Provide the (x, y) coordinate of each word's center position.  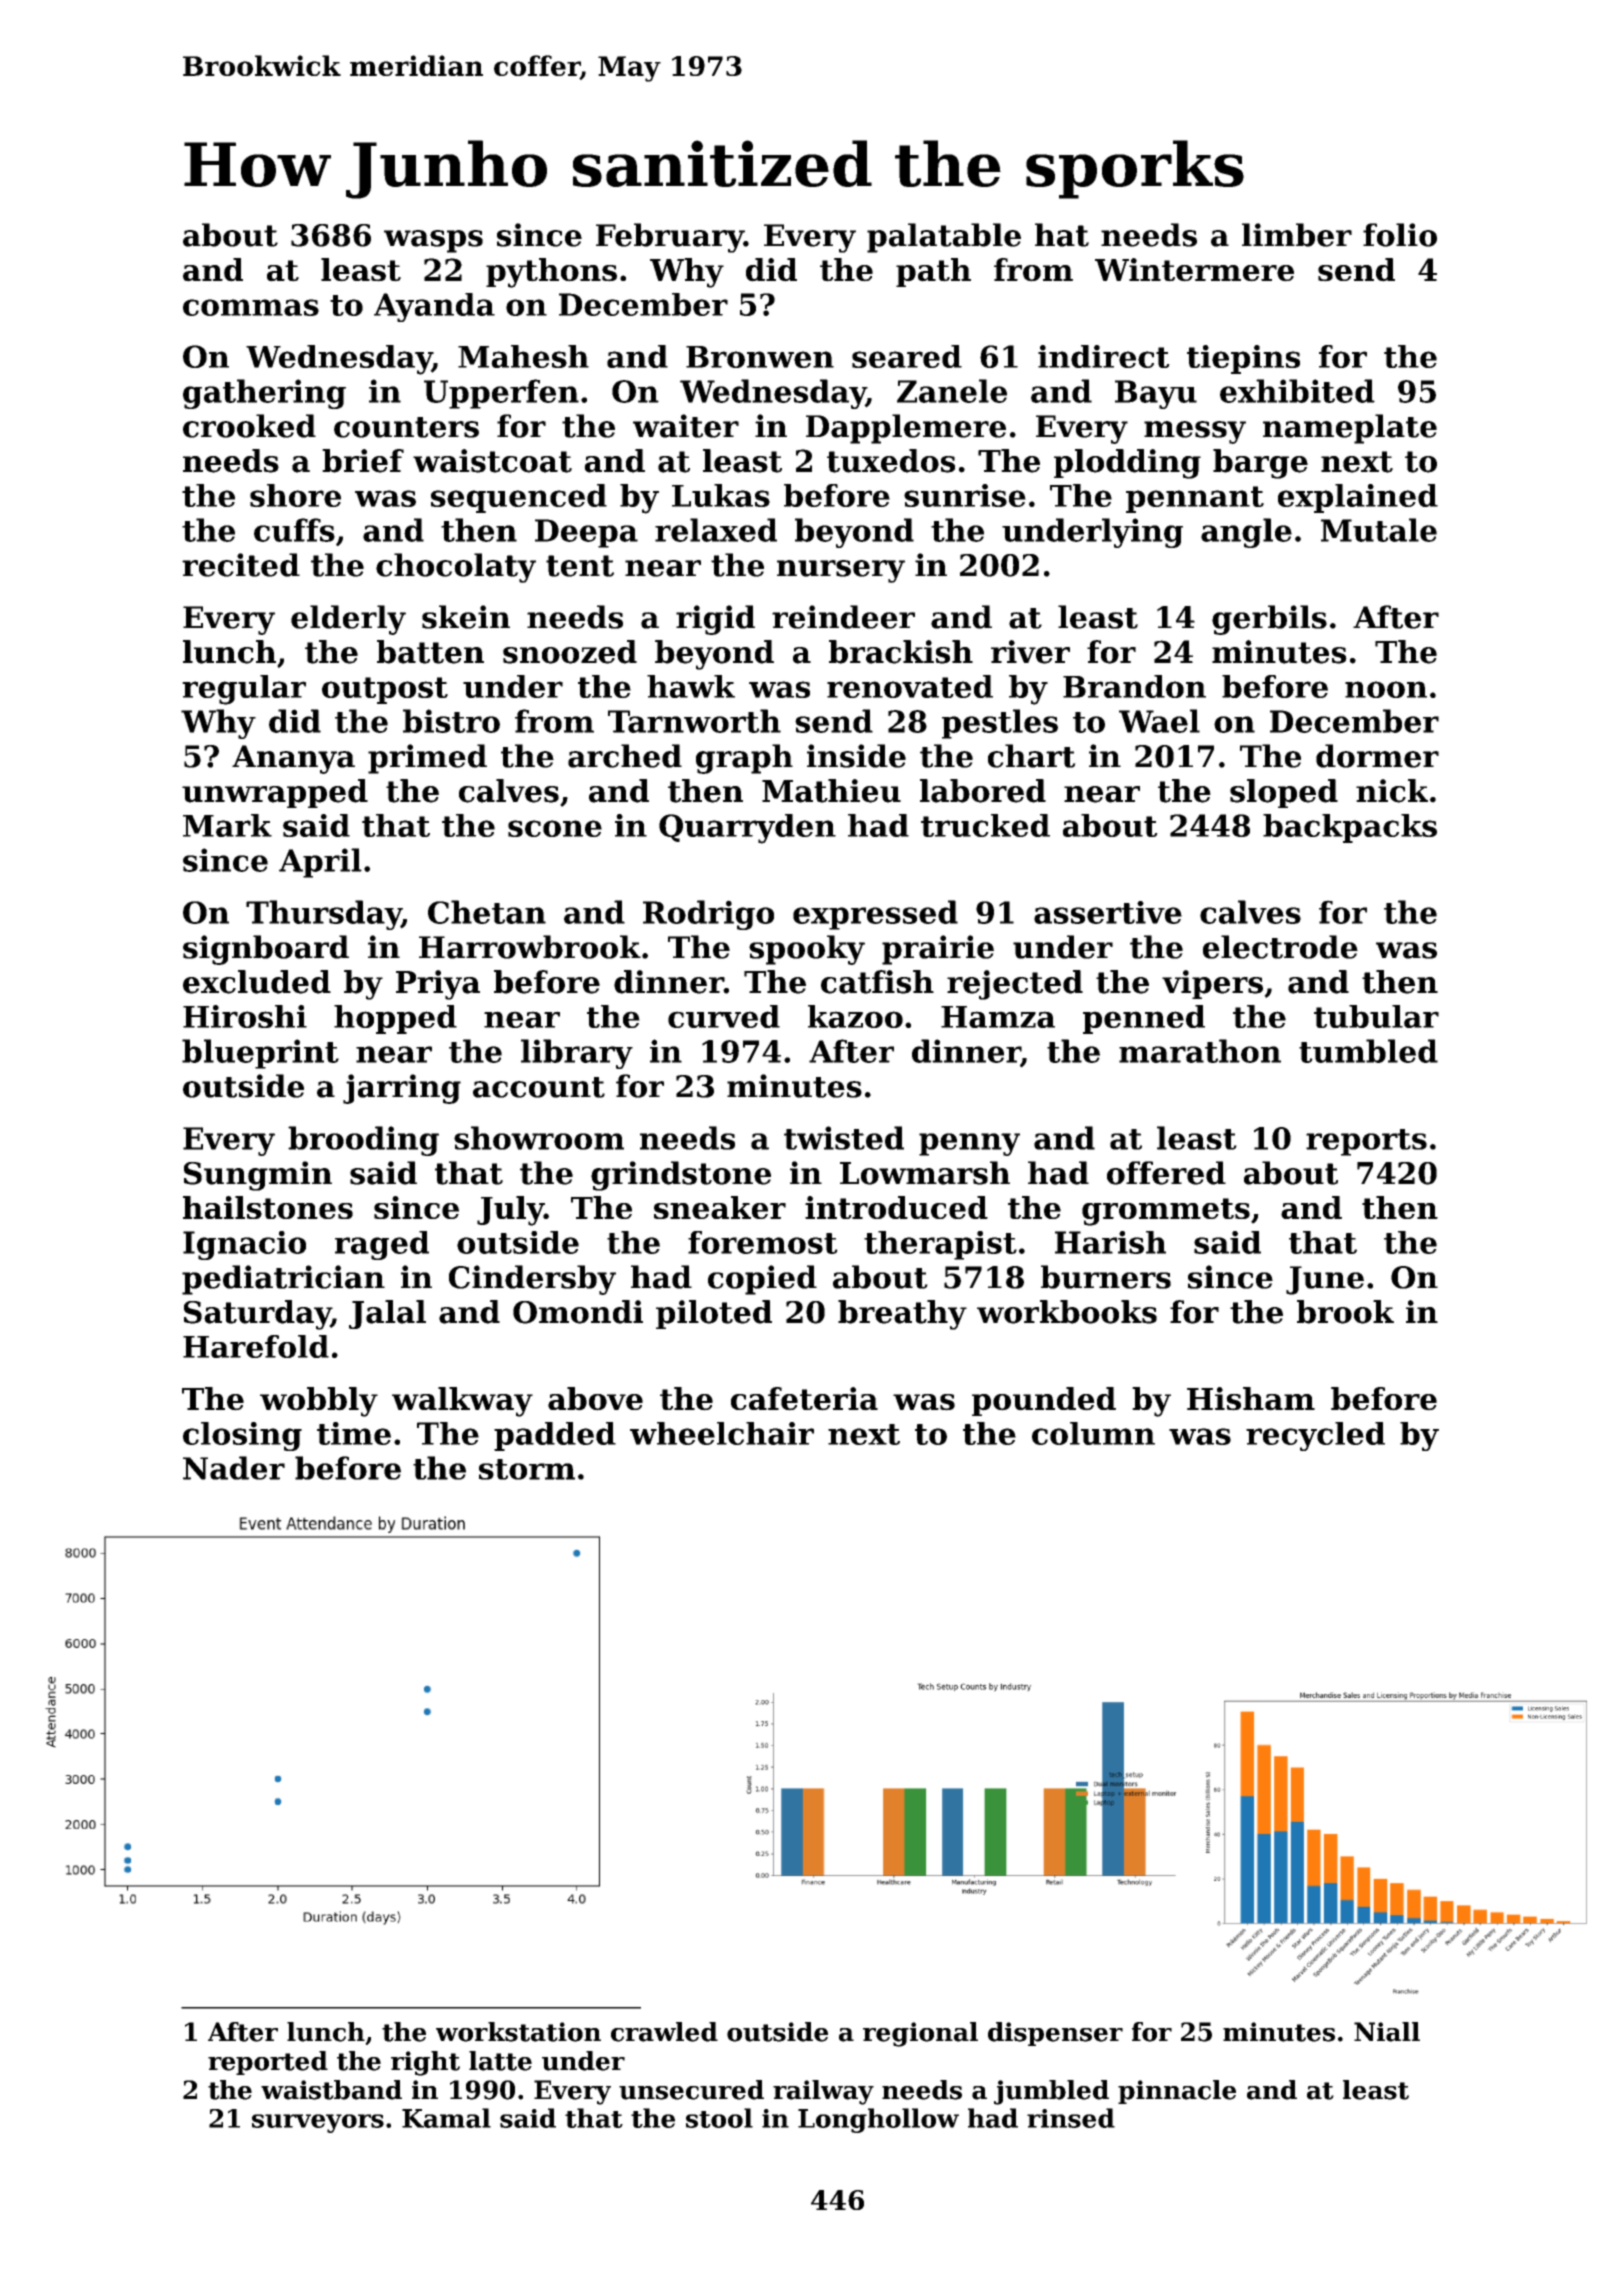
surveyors (318, 2123)
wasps (433, 241)
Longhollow (878, 2120)
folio (1400, 235)
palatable (944, 238)
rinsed (1071, 2118)
